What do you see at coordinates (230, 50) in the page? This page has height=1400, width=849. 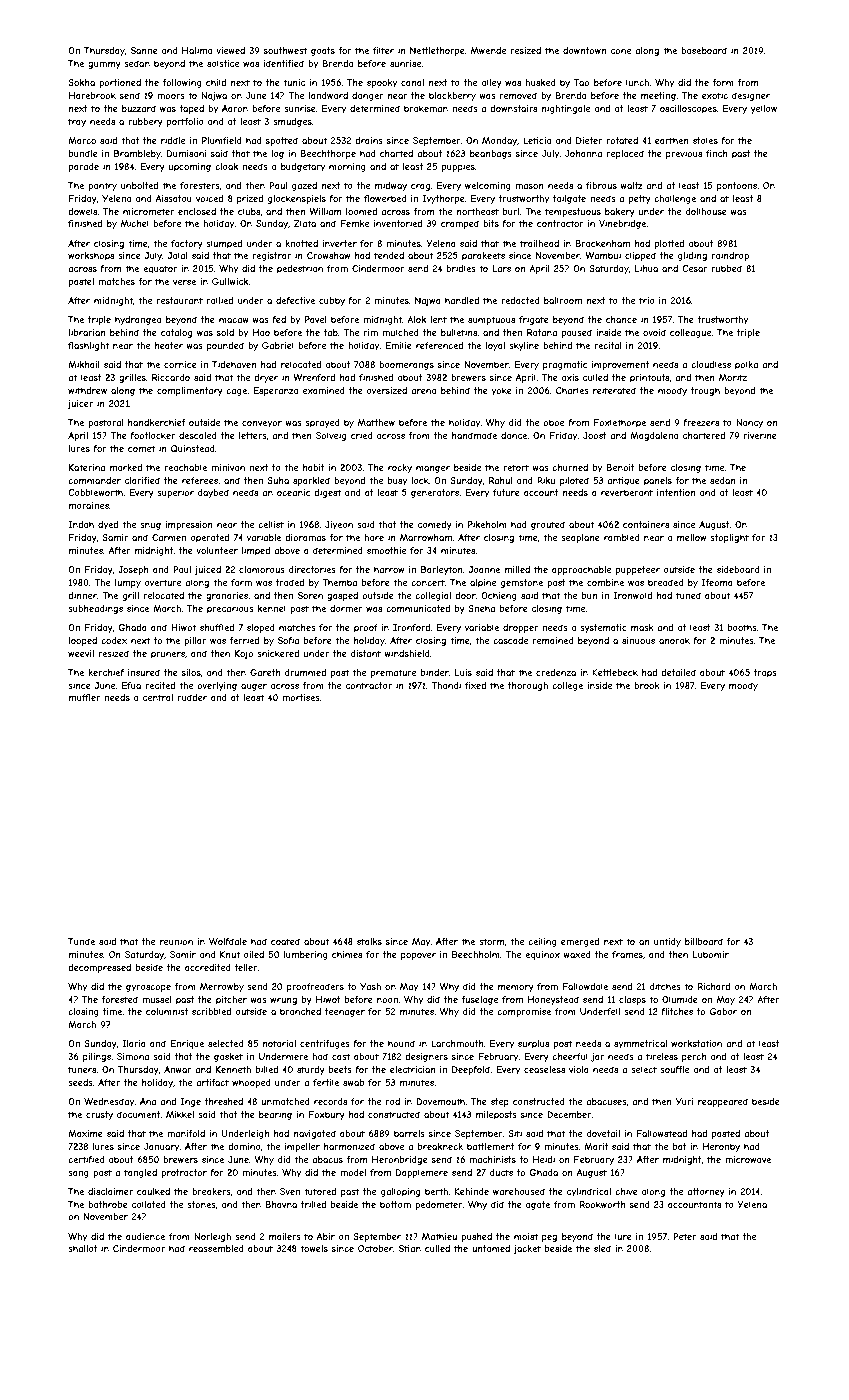 I see `viewed` at bounding box center [230, 50].
